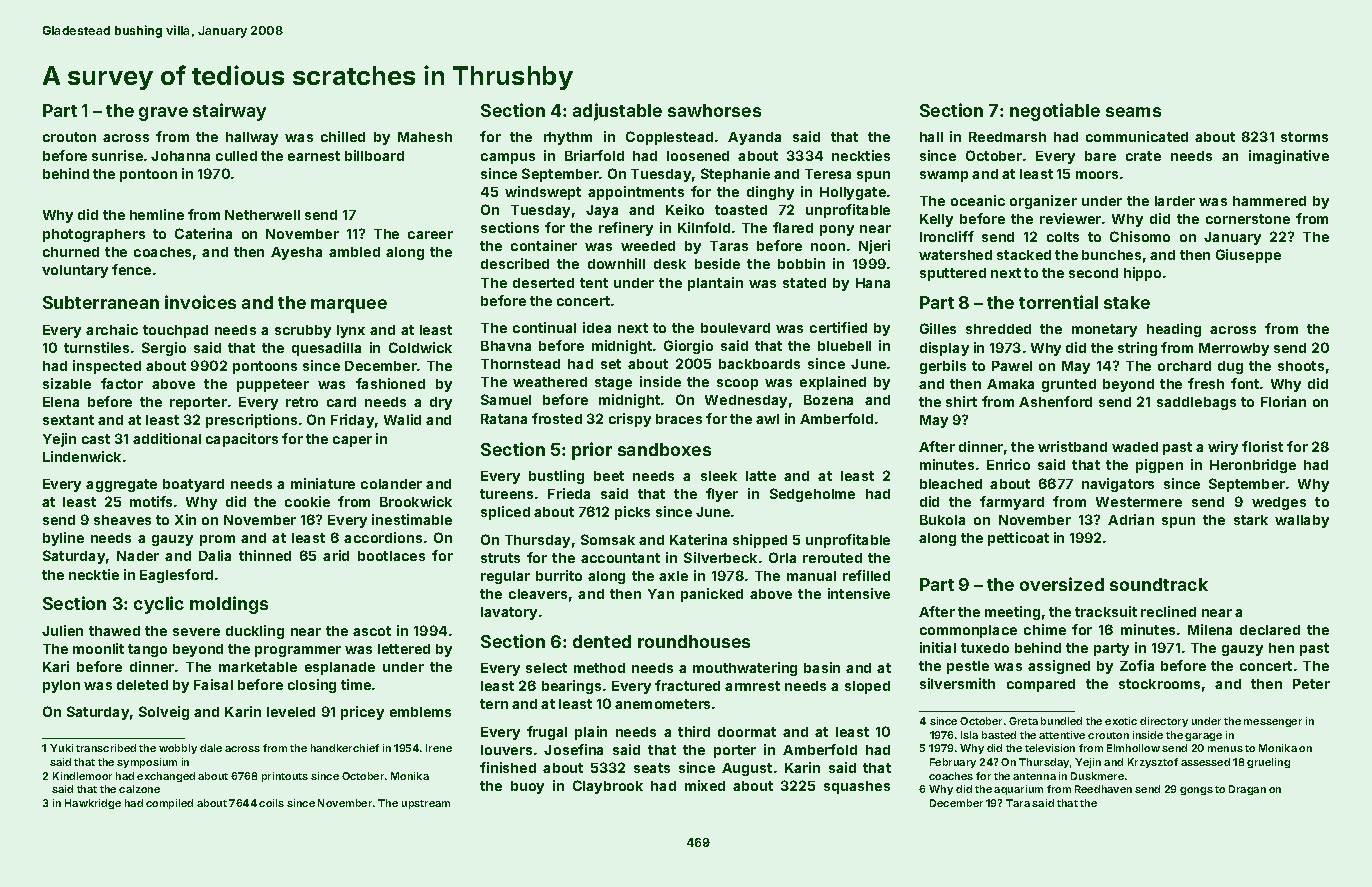 The width and height of the screenshot is (1372, 887). What do you see at coordinates (1164, 722) in the screenshot?
I see `directory` at bounding box center [1164, 722].
